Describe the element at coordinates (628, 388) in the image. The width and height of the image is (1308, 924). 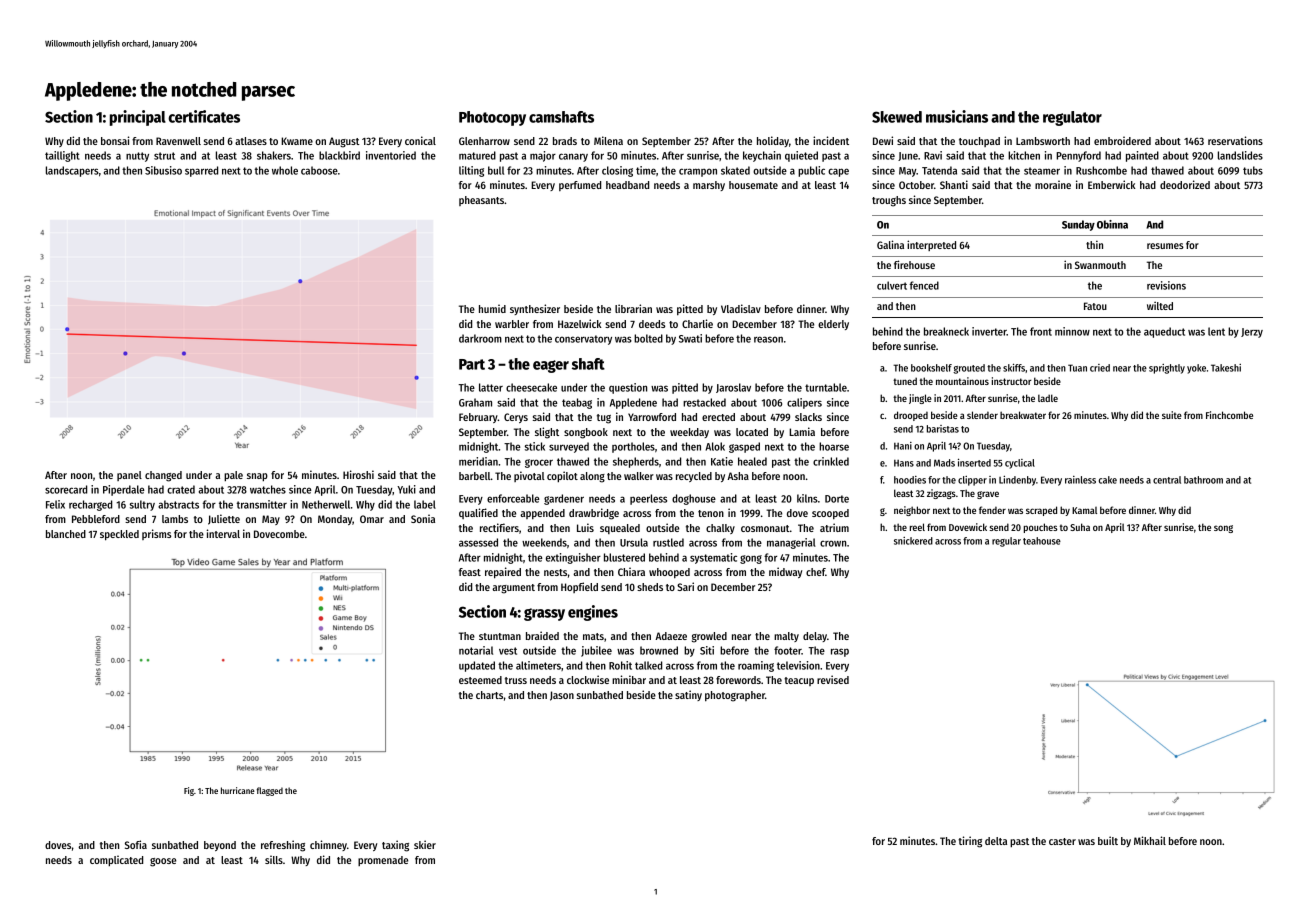
I see `question` at that location.
